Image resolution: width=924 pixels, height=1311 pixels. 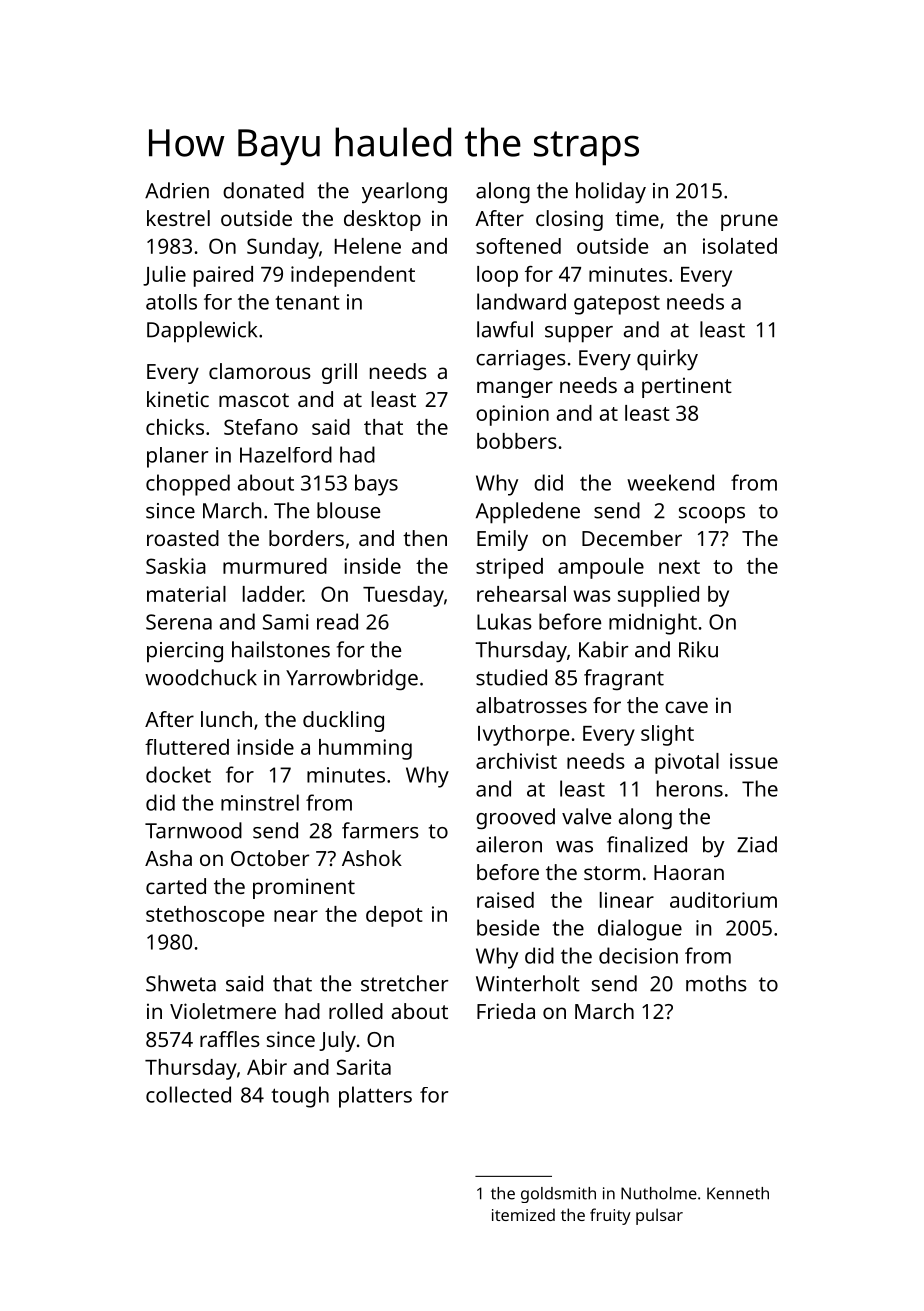 I want to click on tenant, so click(x=307, y=302).
